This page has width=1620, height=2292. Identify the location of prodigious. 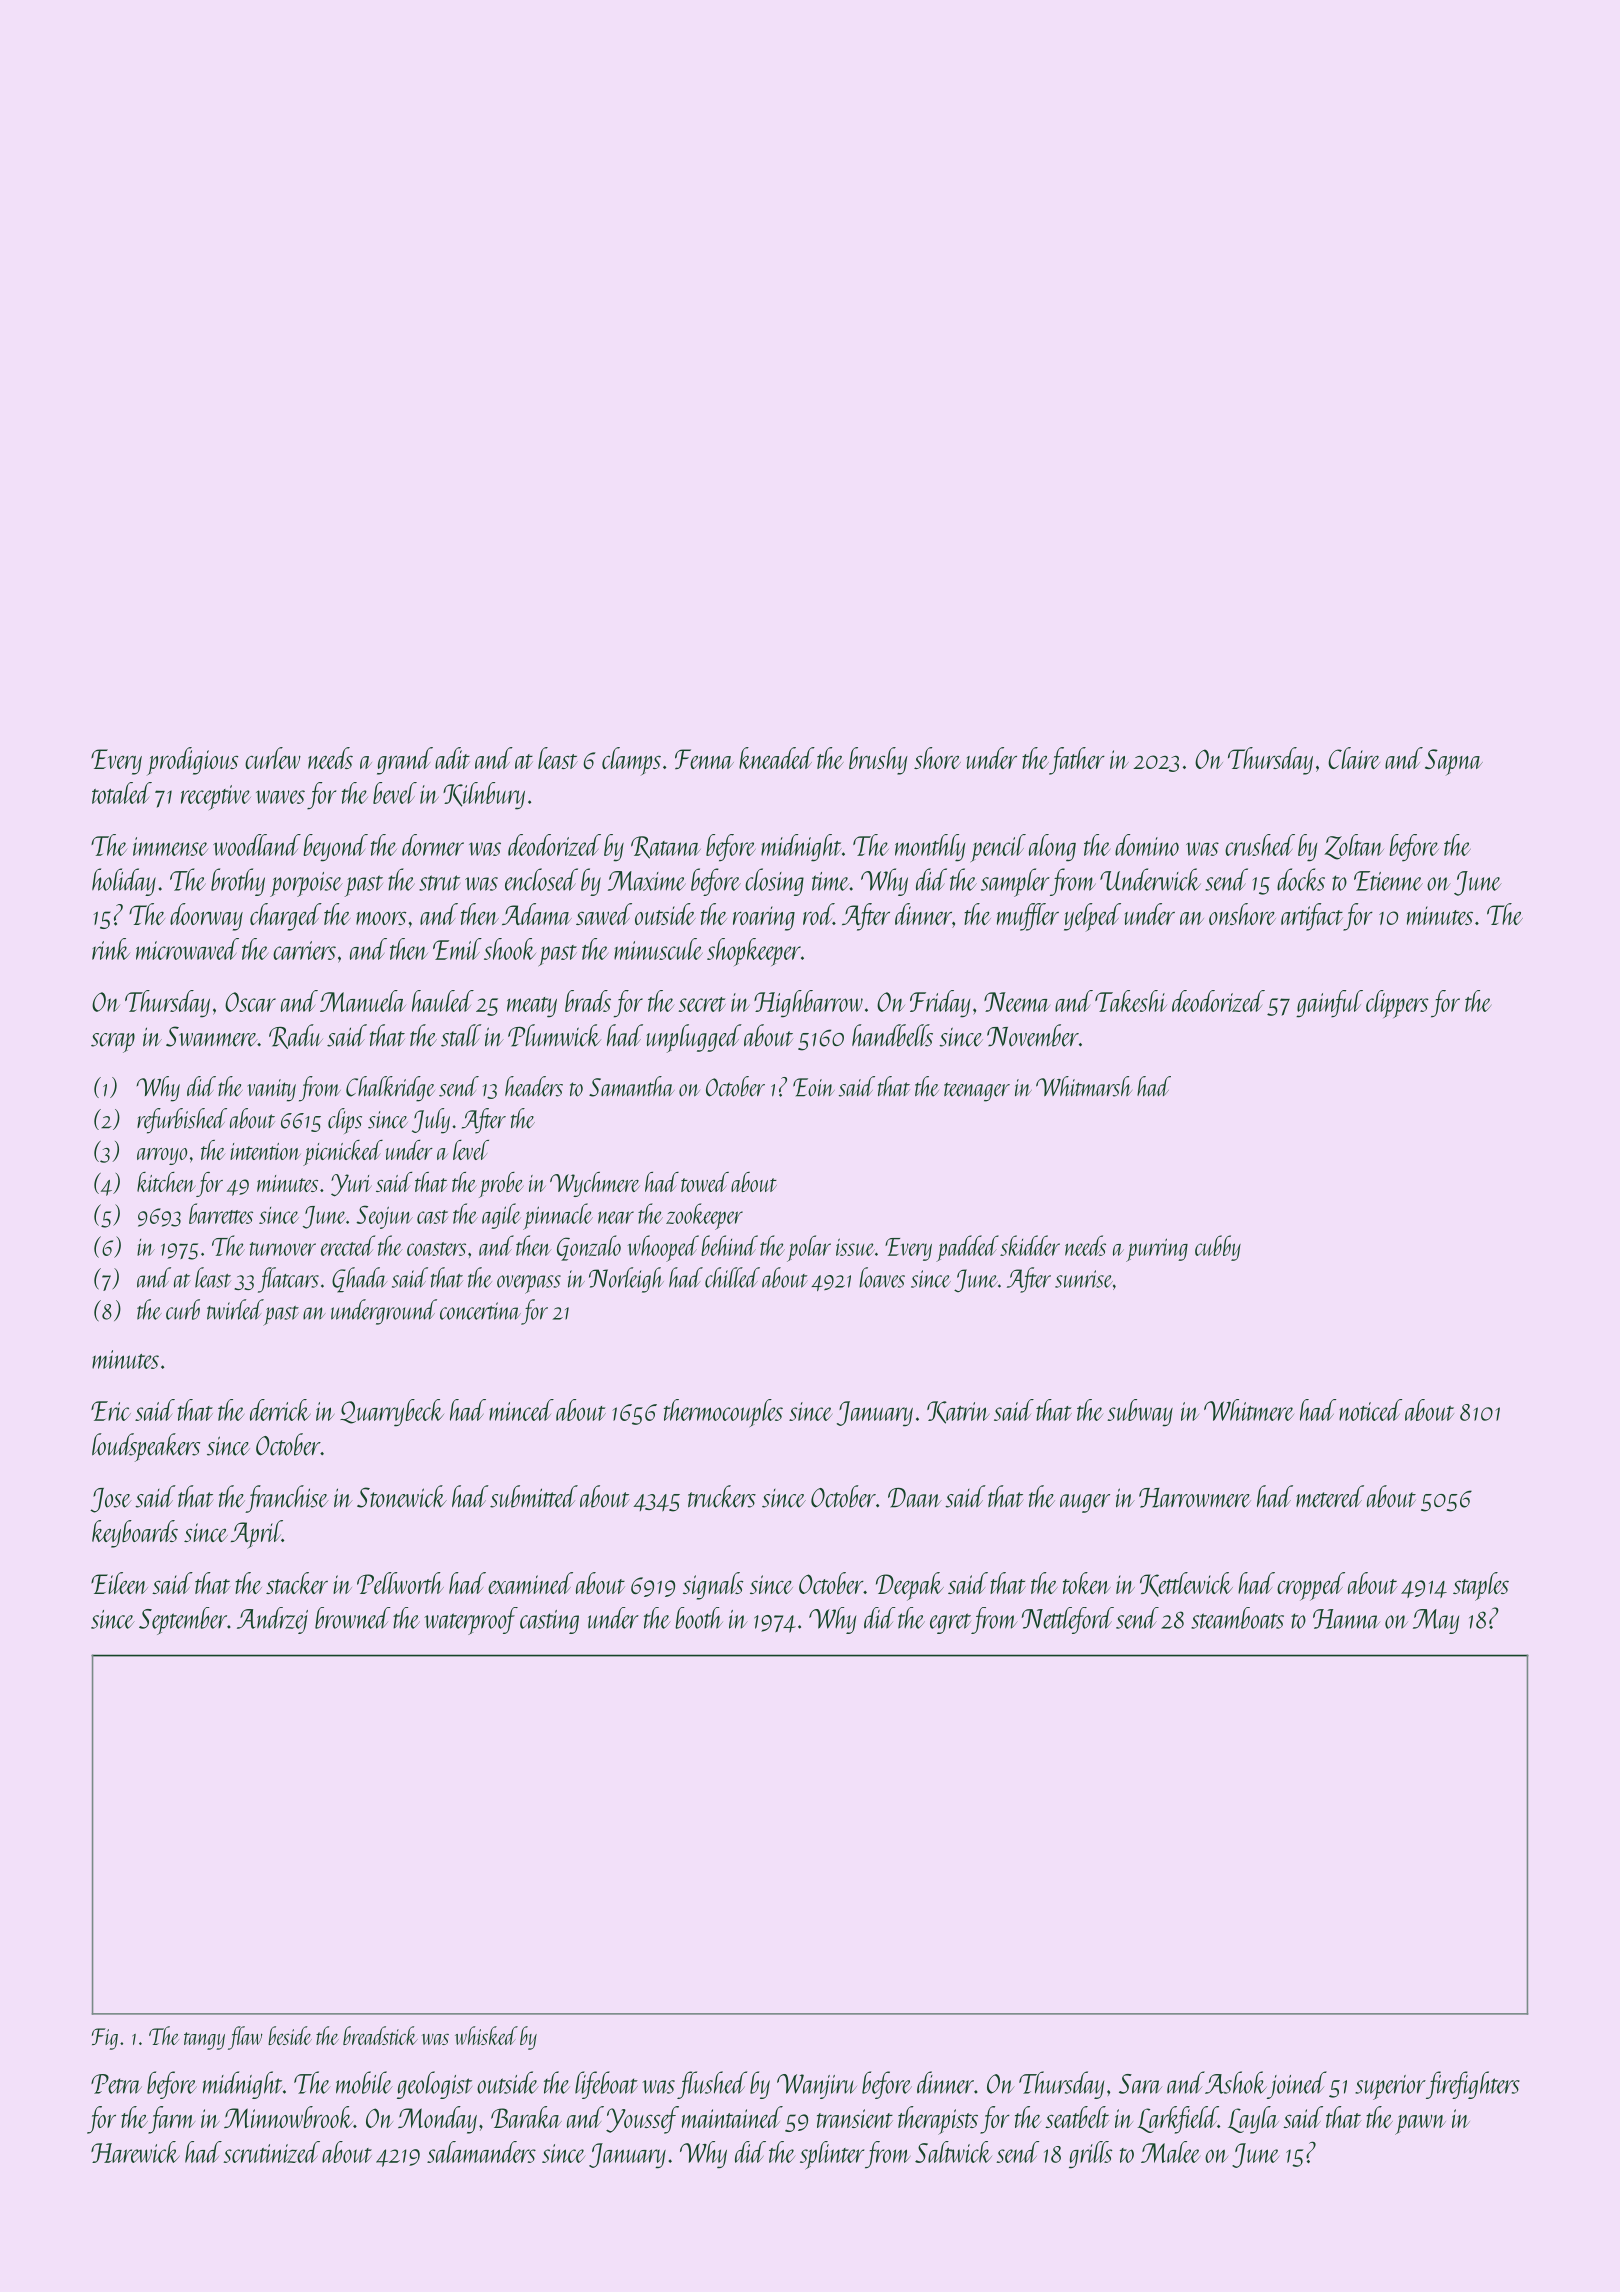
(192, 761).
